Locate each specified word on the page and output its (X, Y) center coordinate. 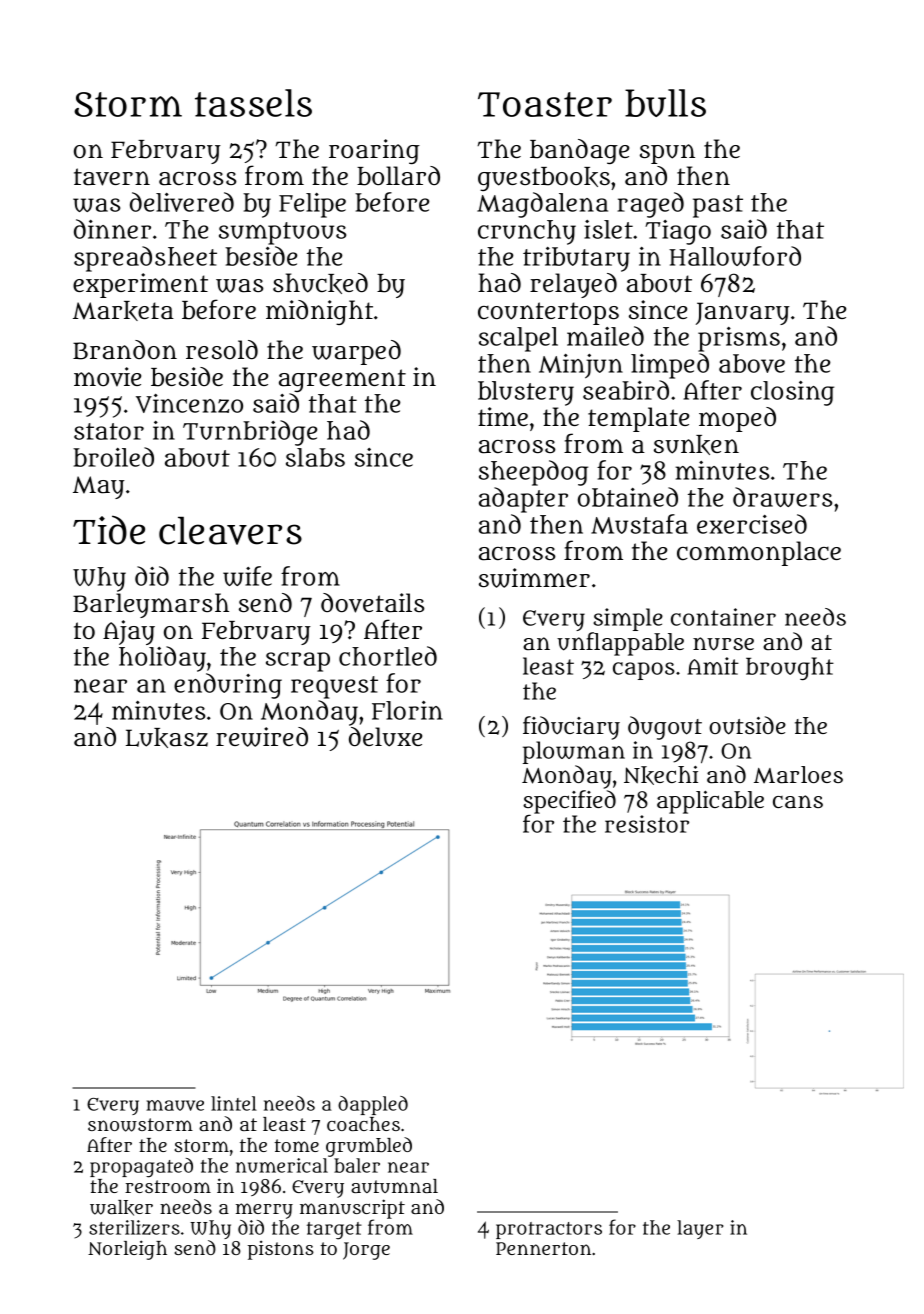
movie (107, 377)
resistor (647, 824)
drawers (782, 497)
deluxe (385, 737)
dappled (373, 1105)
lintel (234, 1103)
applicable (710, 802)
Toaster (545, 104)
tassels (253, 103)
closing (792, 393)
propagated (141, 1168)
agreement (342, 380)
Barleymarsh (151, 605)
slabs (315, 457)
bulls (665, 103)
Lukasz (167, 738)
